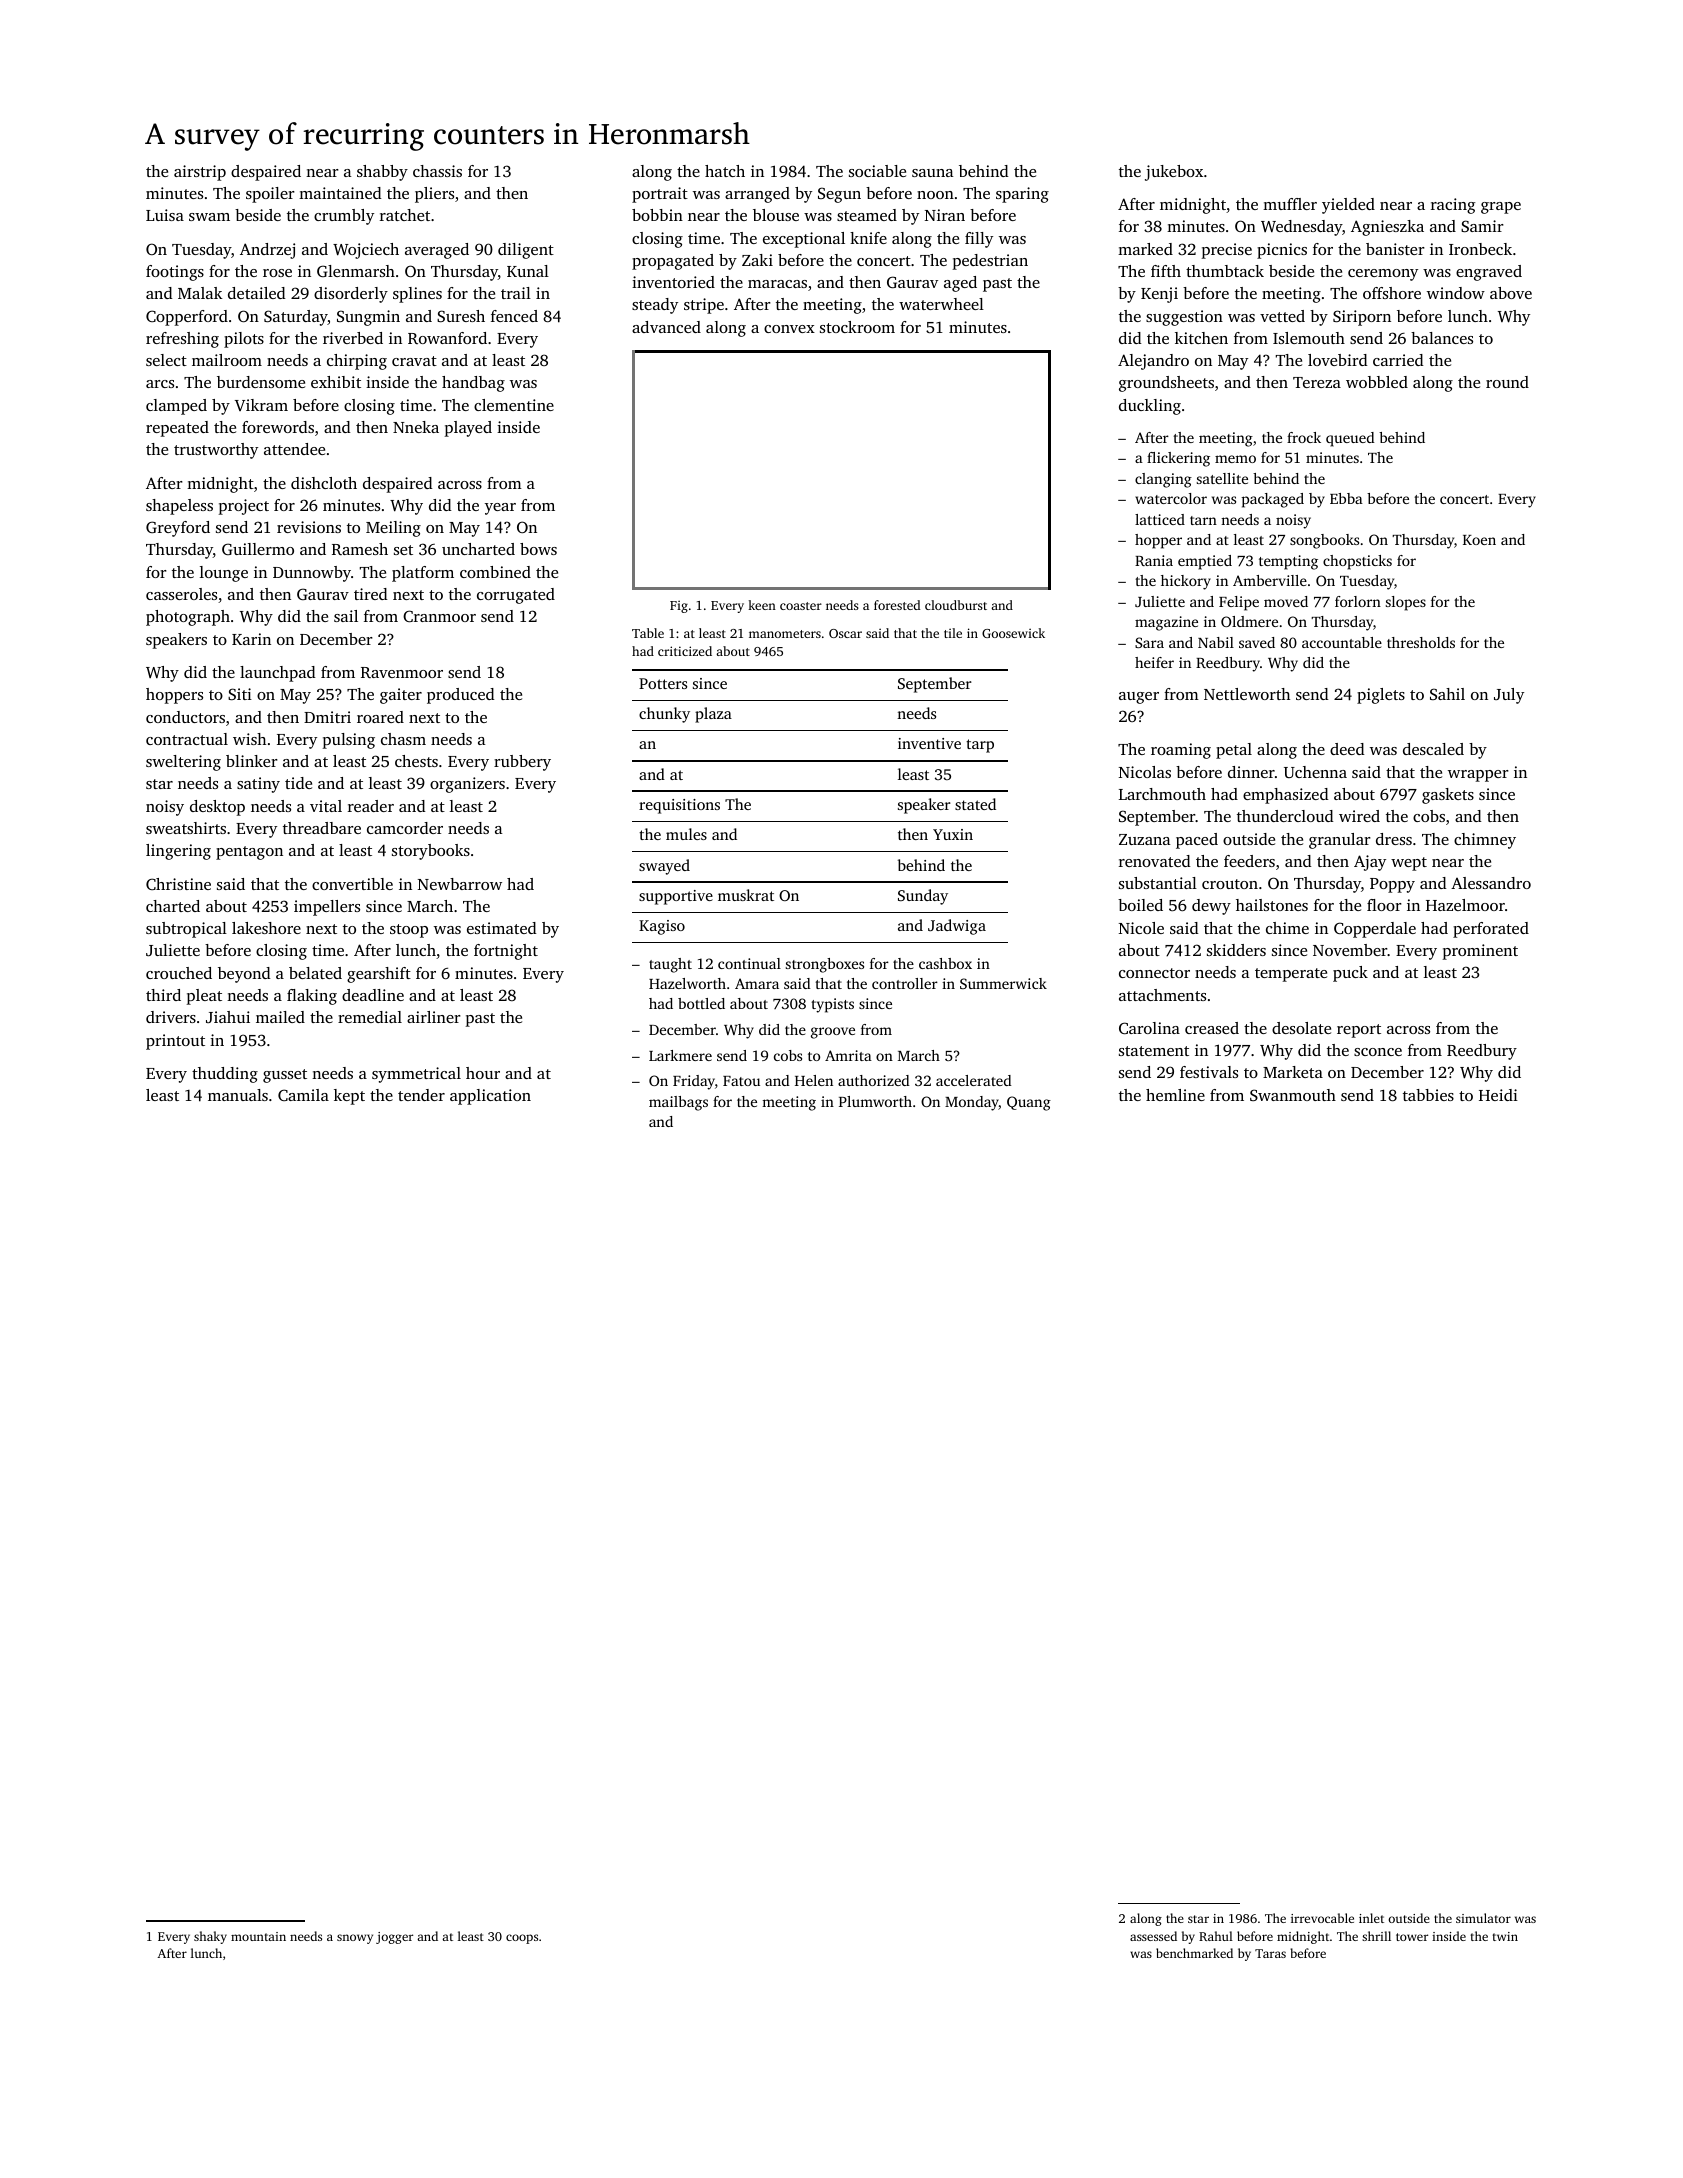  I want to click on jukebox, so click(1174, 173).
